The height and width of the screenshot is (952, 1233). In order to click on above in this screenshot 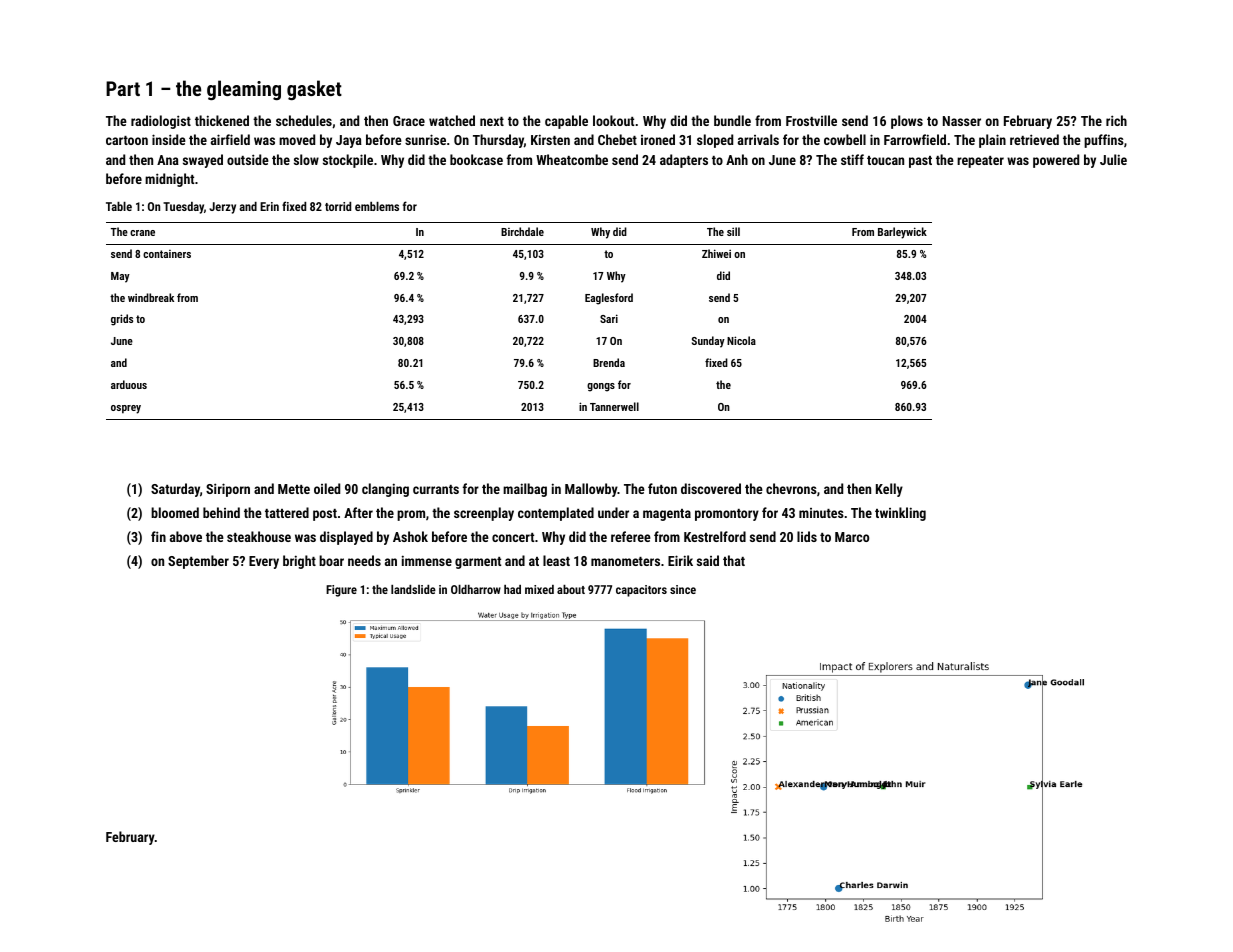, I will do `click(186, 536)`.
